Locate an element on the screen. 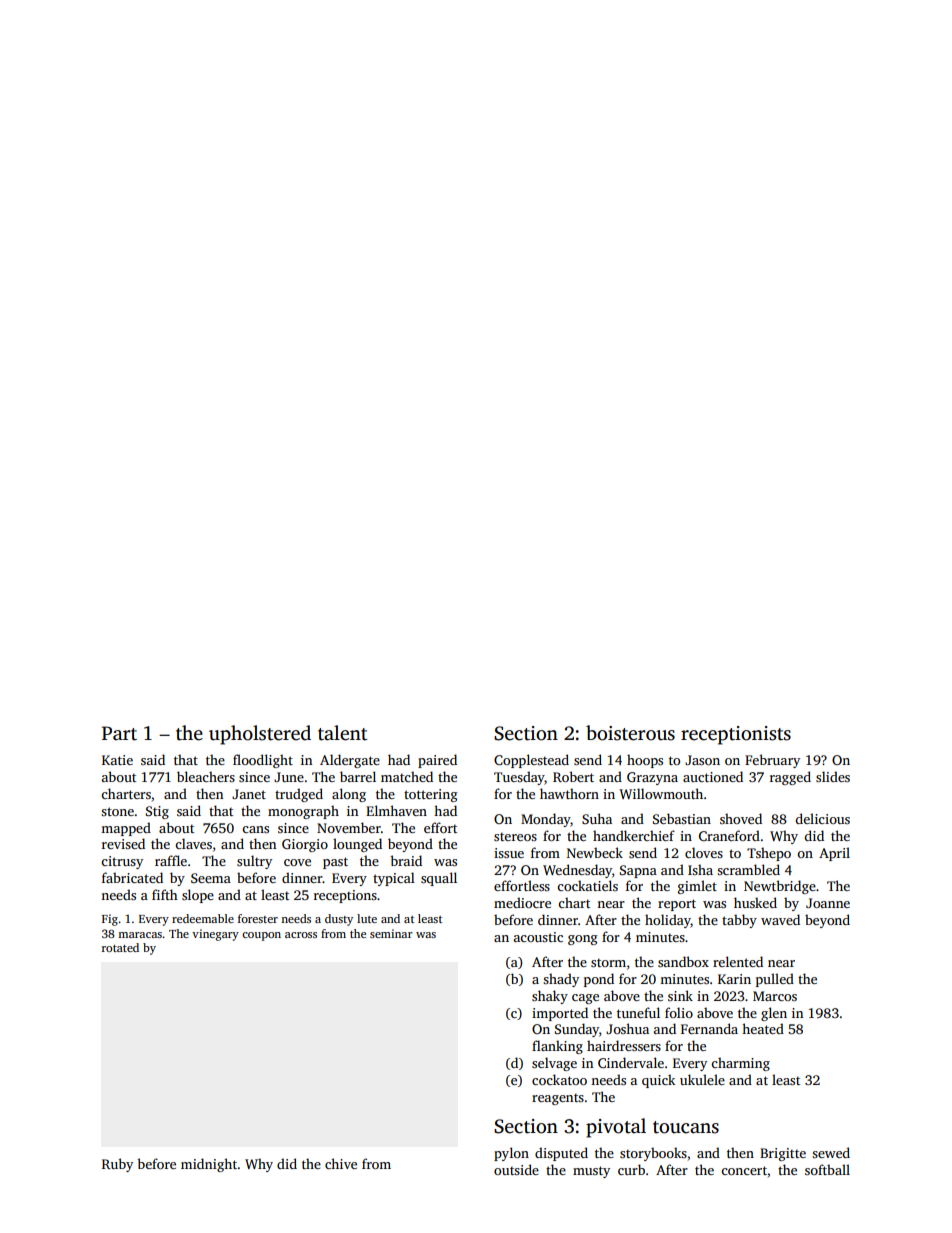 The image size is (952, 1233). upholstered is located at coordinates (260, 735).
